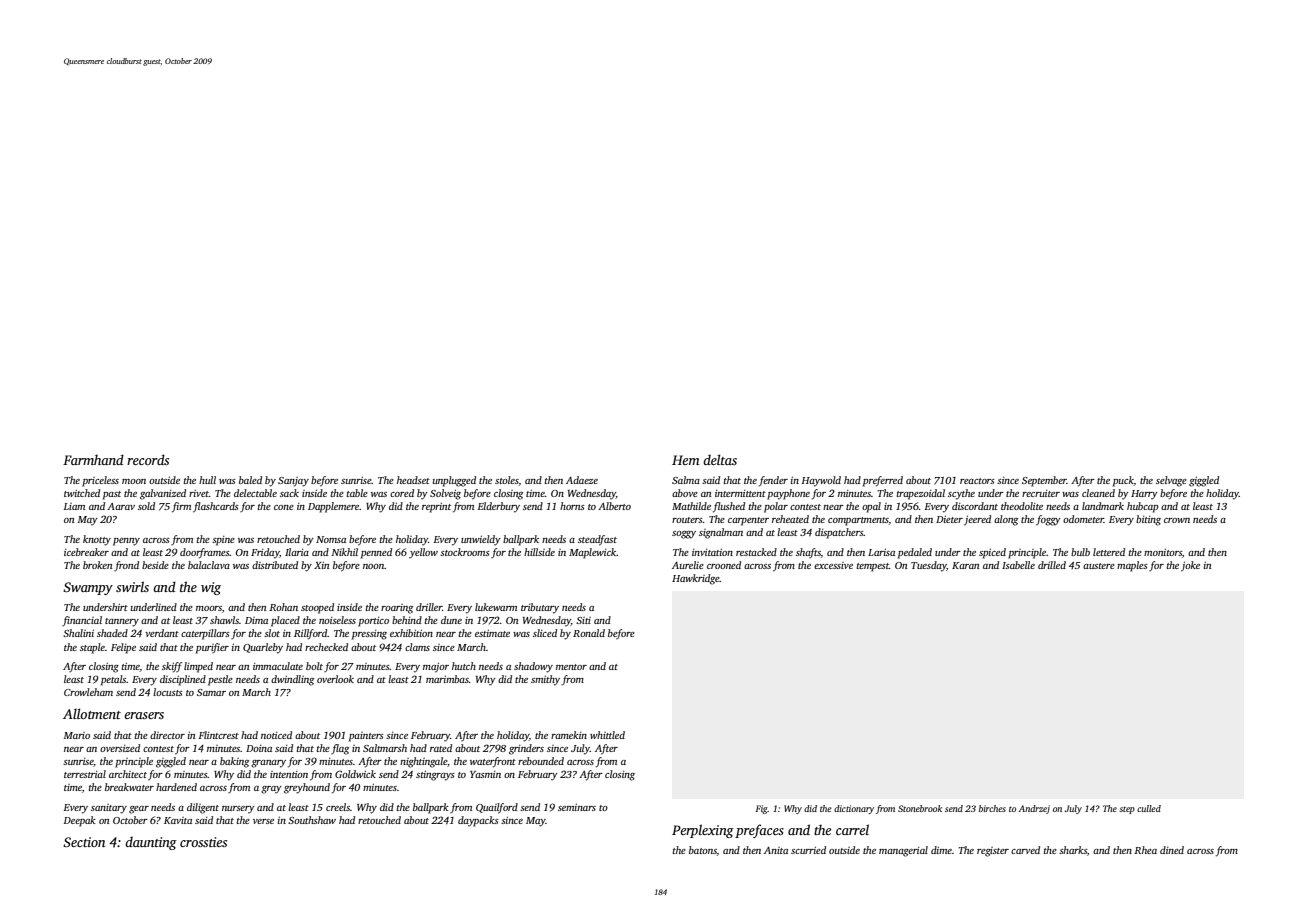 Image resolution: width=1308 pixels, height=924 pixels. Describe the element at coordinates (1172, 850) in the screenshot. I see `dined` at that location.
